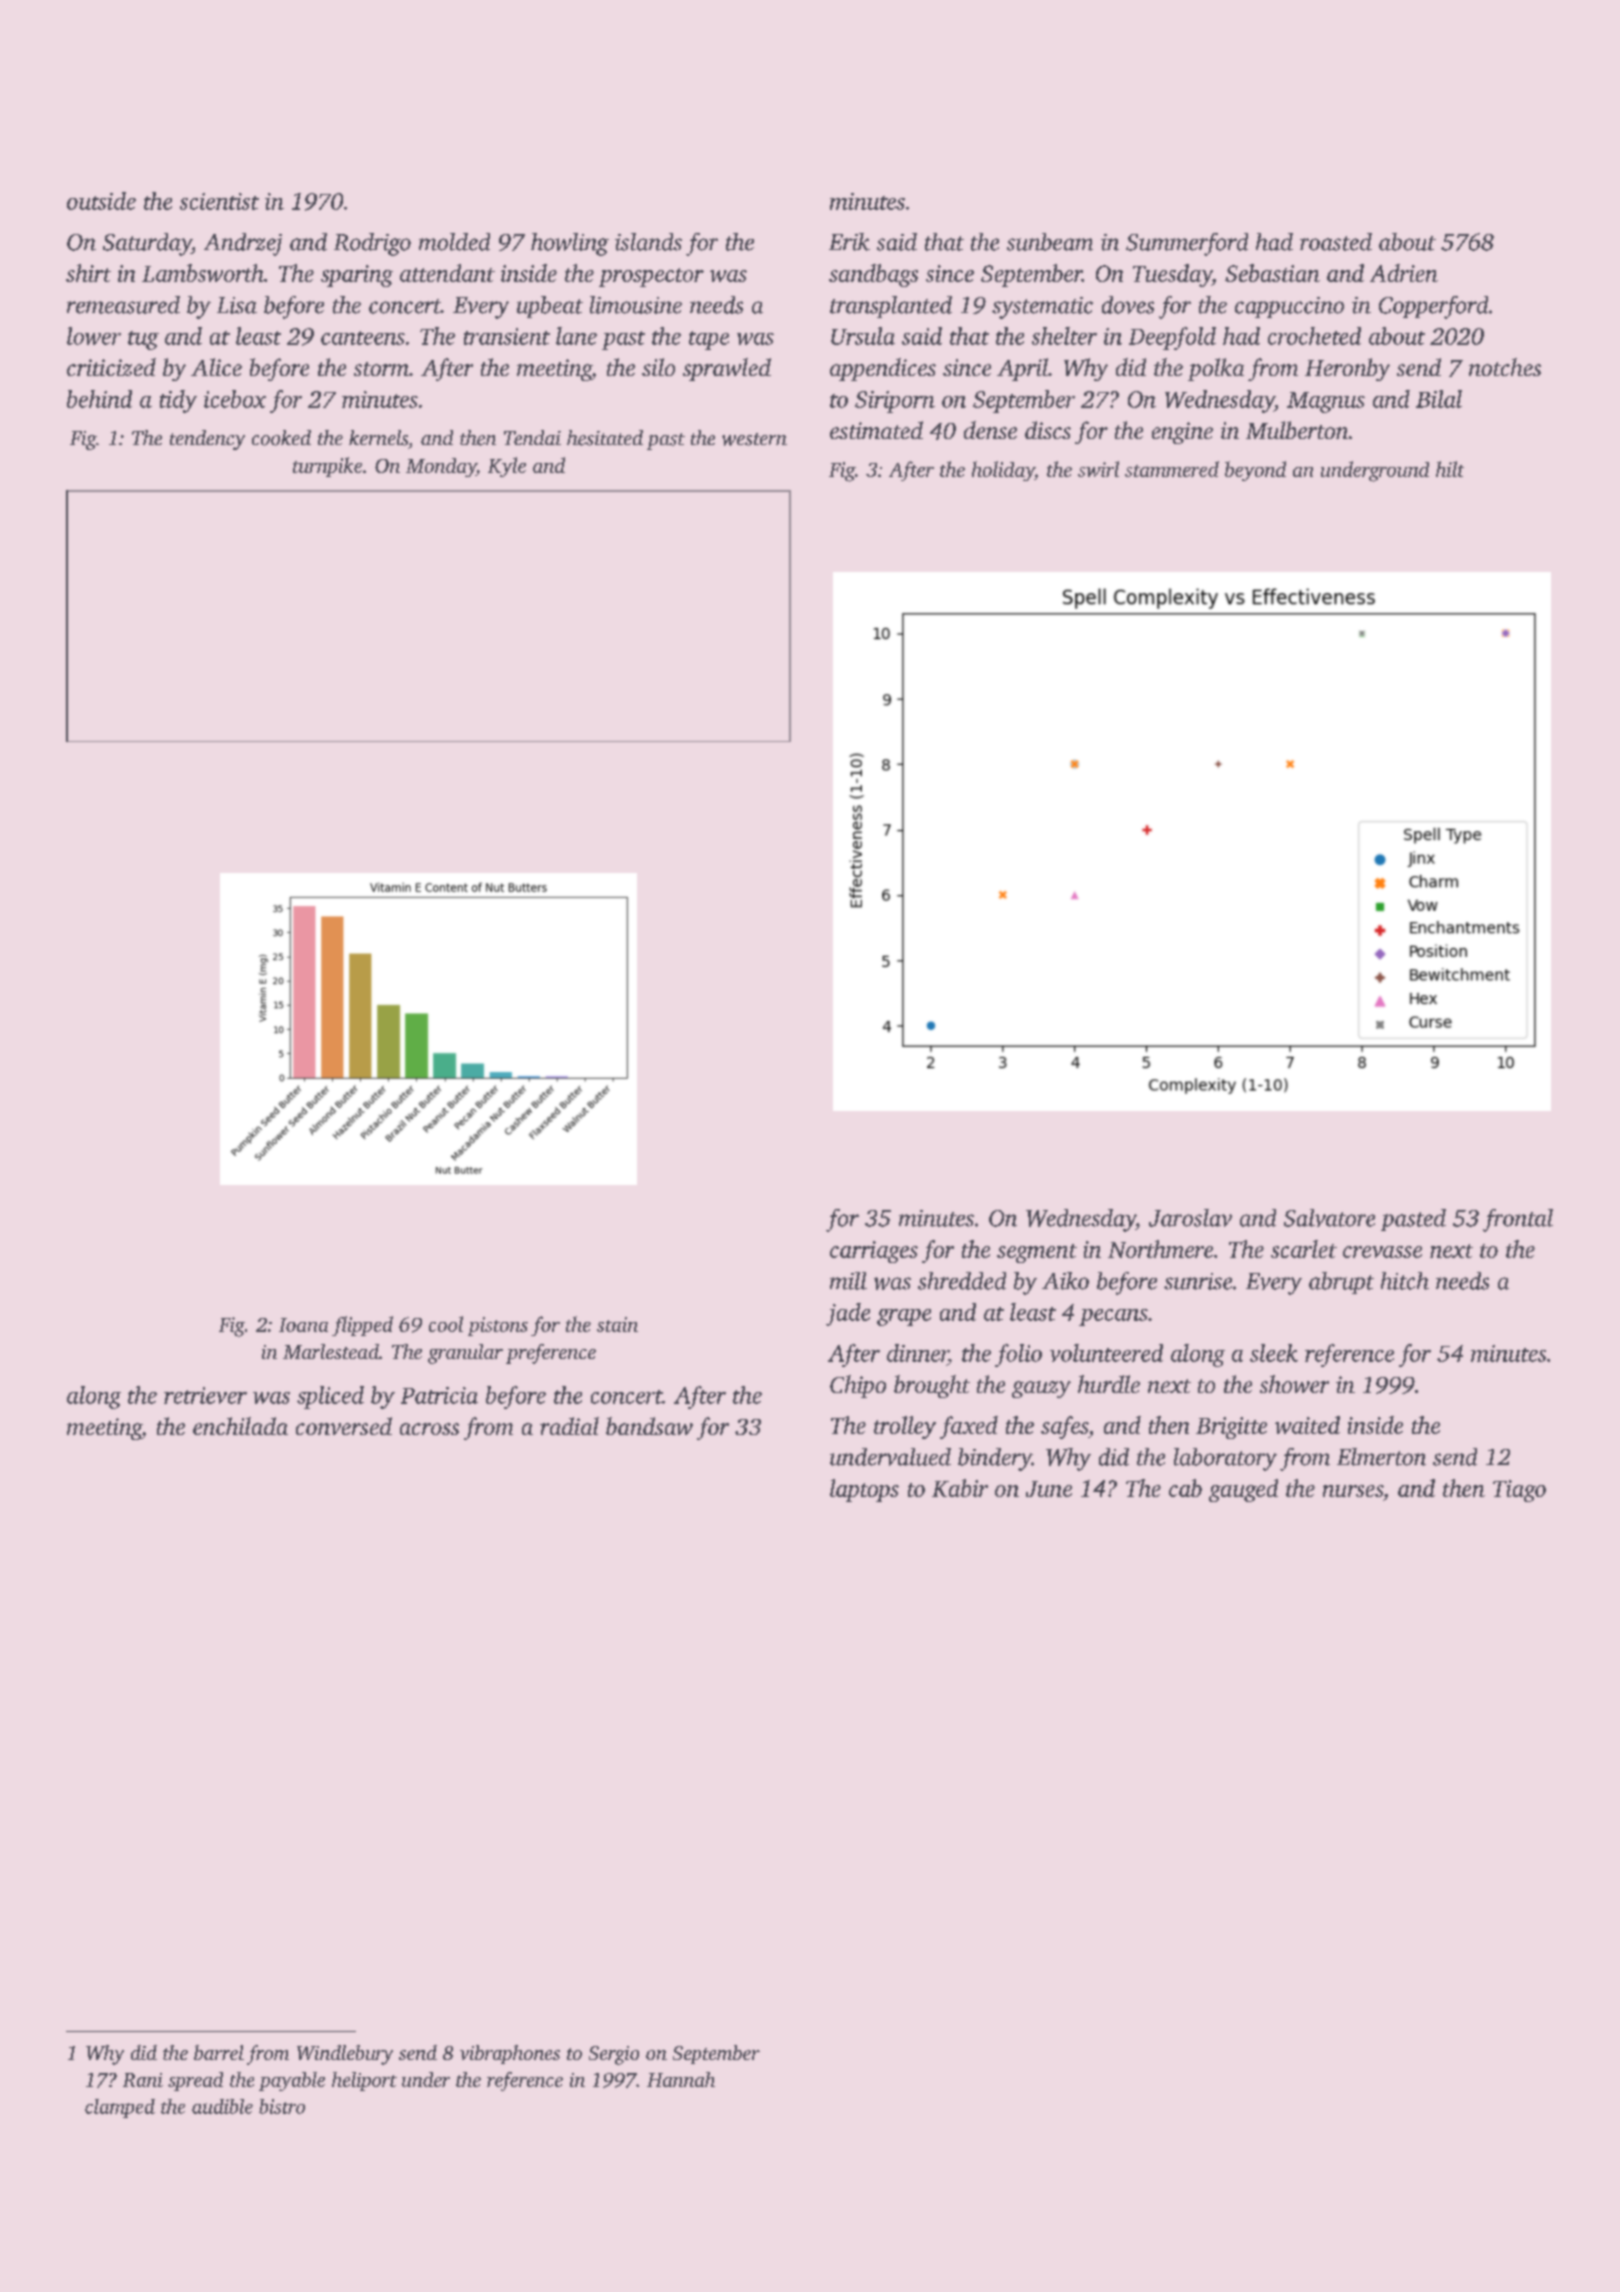  Describe the element at coordinates (1003, 471) in the screenshot. I see `holiday` at that location.
